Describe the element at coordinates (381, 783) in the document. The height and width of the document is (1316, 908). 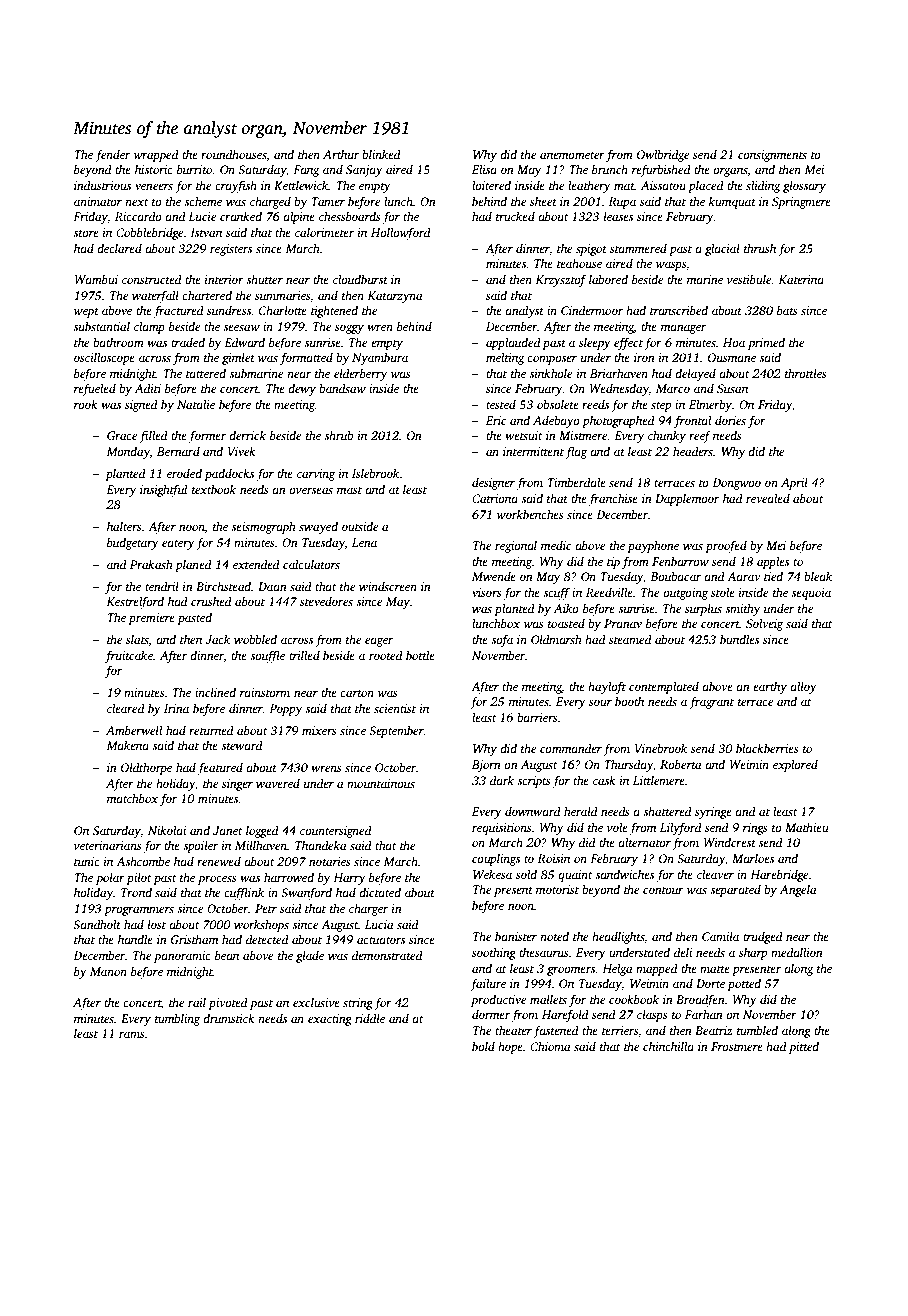
I see `mountainous` at that location.
